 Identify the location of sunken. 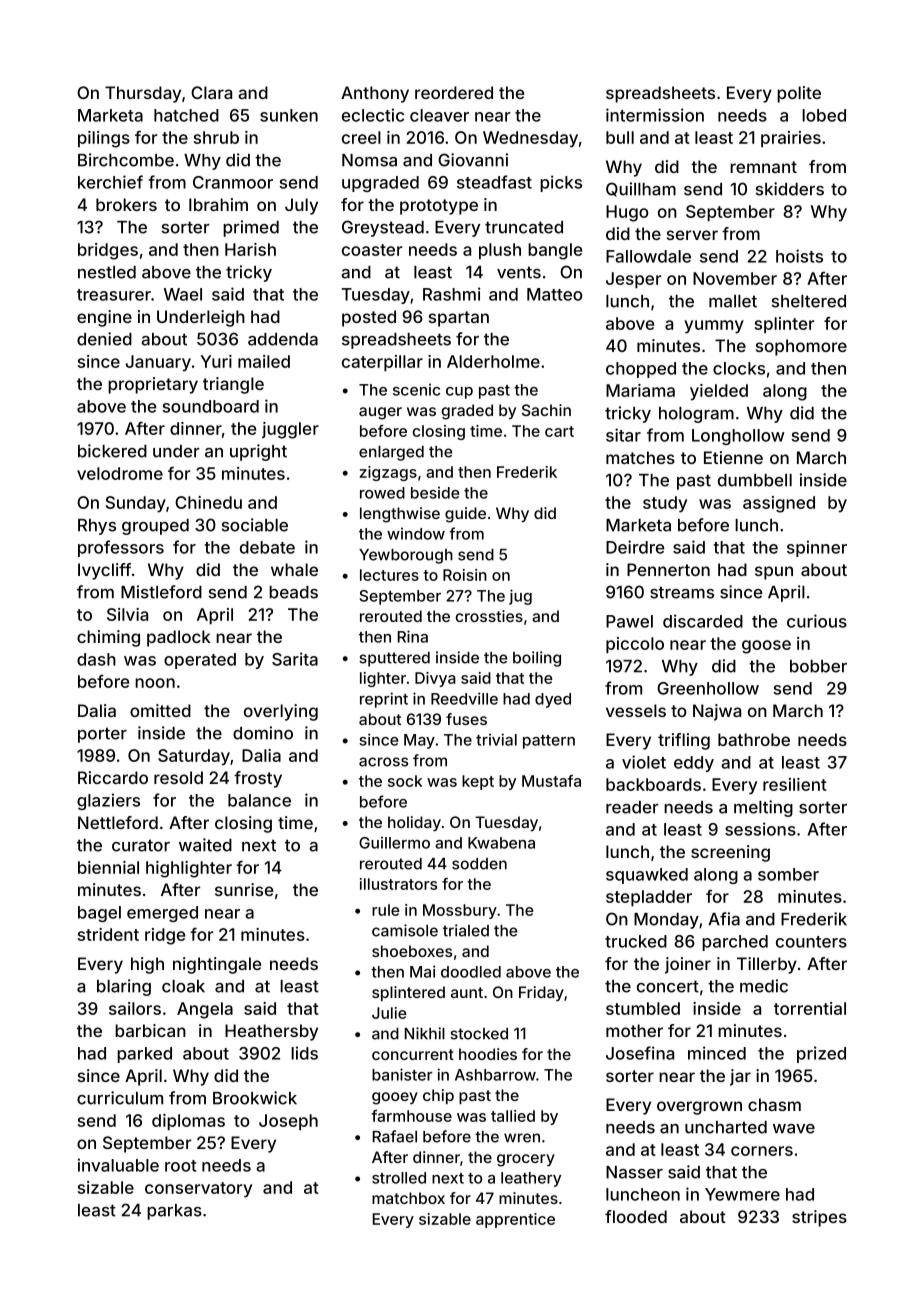
(289, 115).
